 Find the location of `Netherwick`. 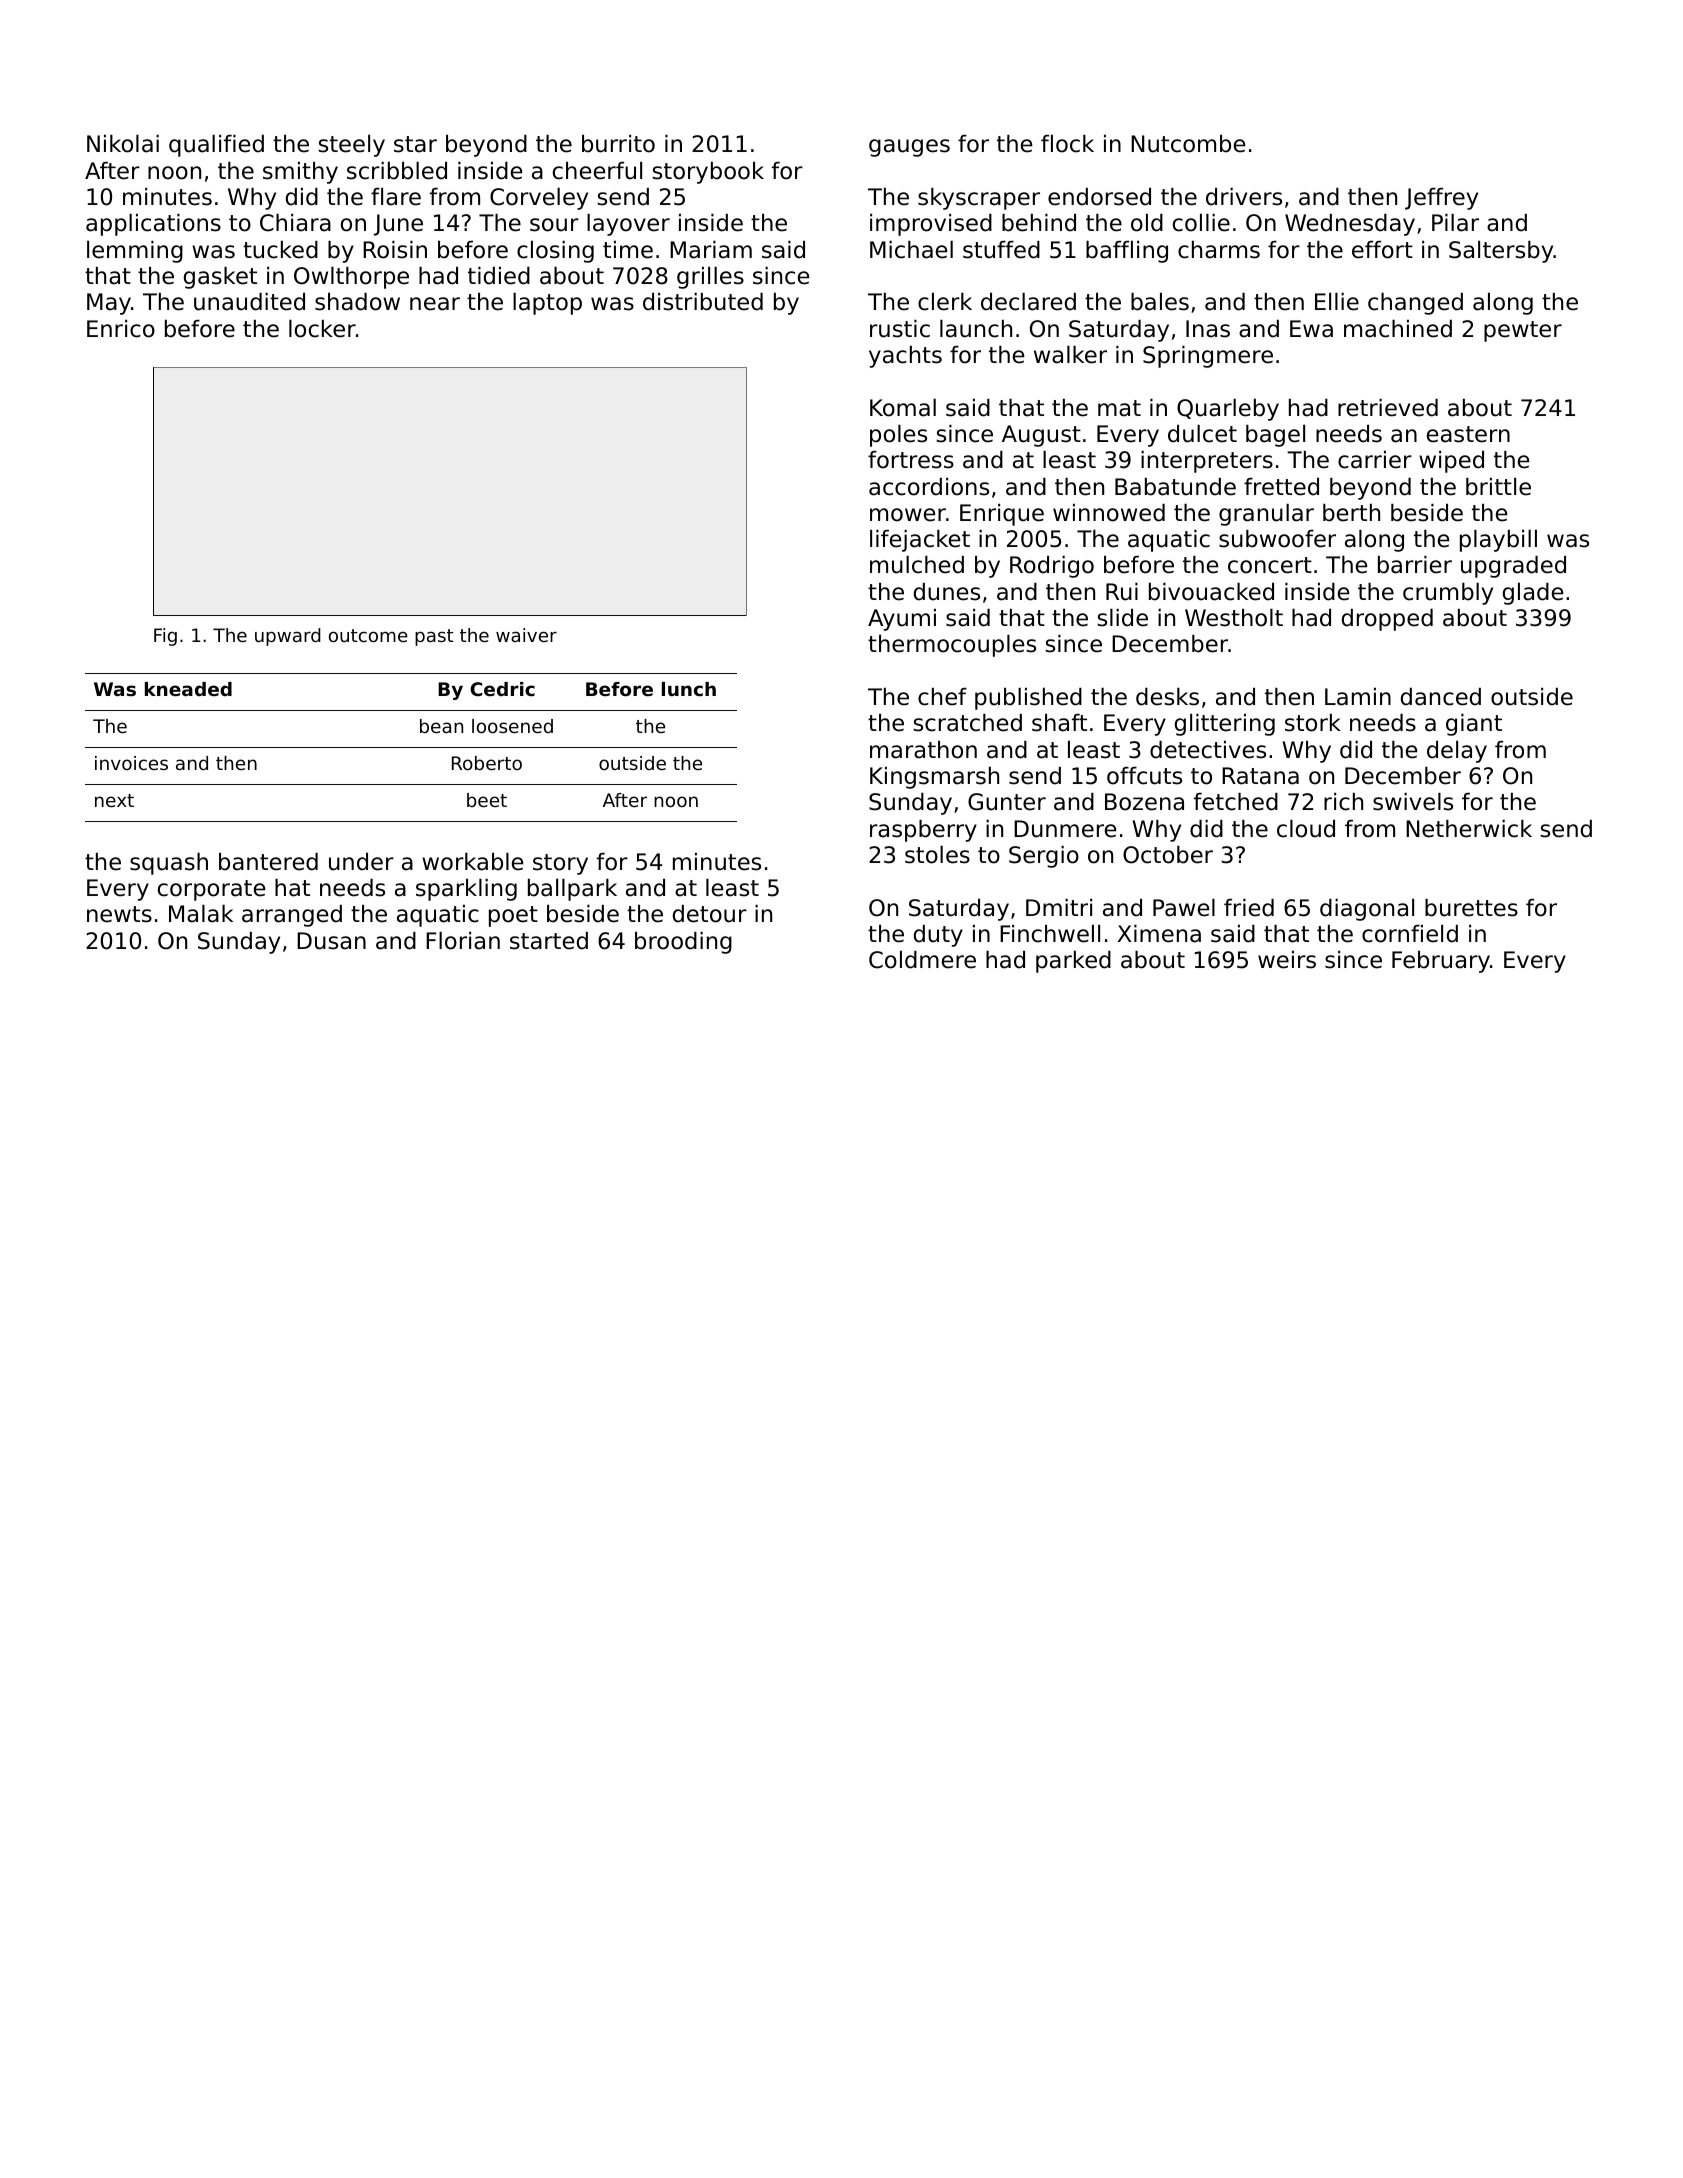

Netherwick is located at coordinates (1469, 829).
